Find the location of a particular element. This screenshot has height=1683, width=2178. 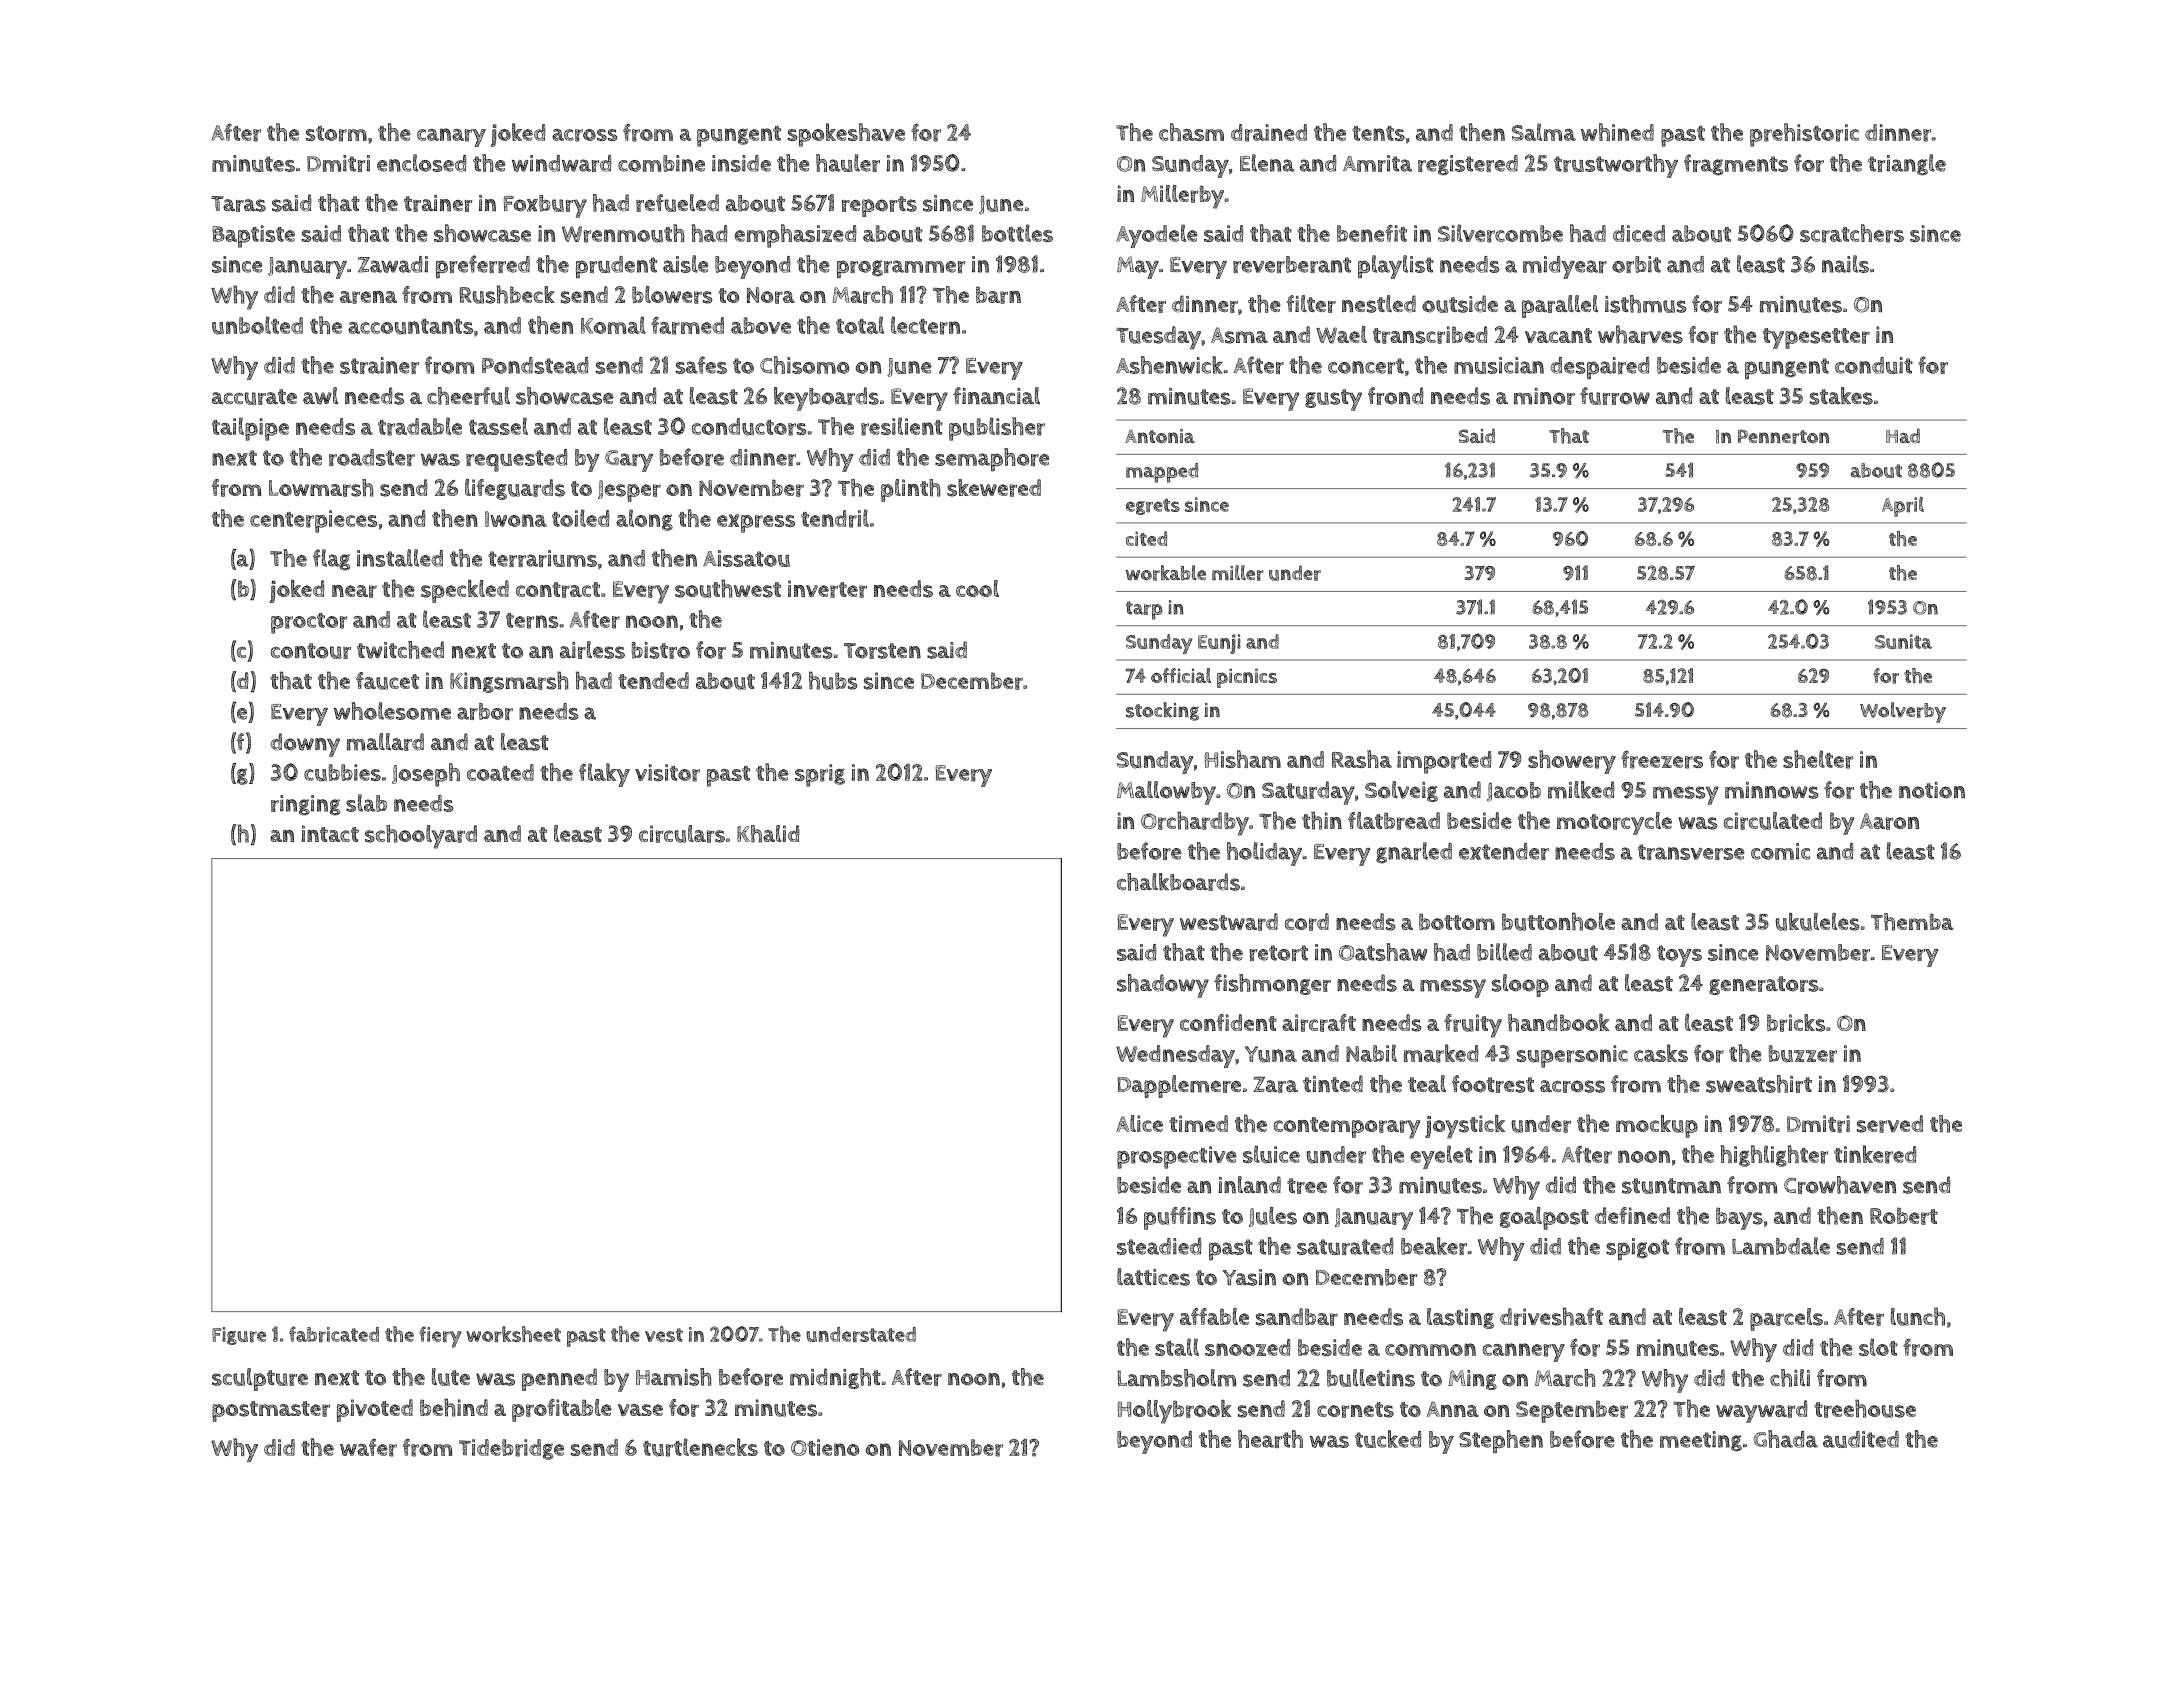

coated is located at coordinates (500, 772).
